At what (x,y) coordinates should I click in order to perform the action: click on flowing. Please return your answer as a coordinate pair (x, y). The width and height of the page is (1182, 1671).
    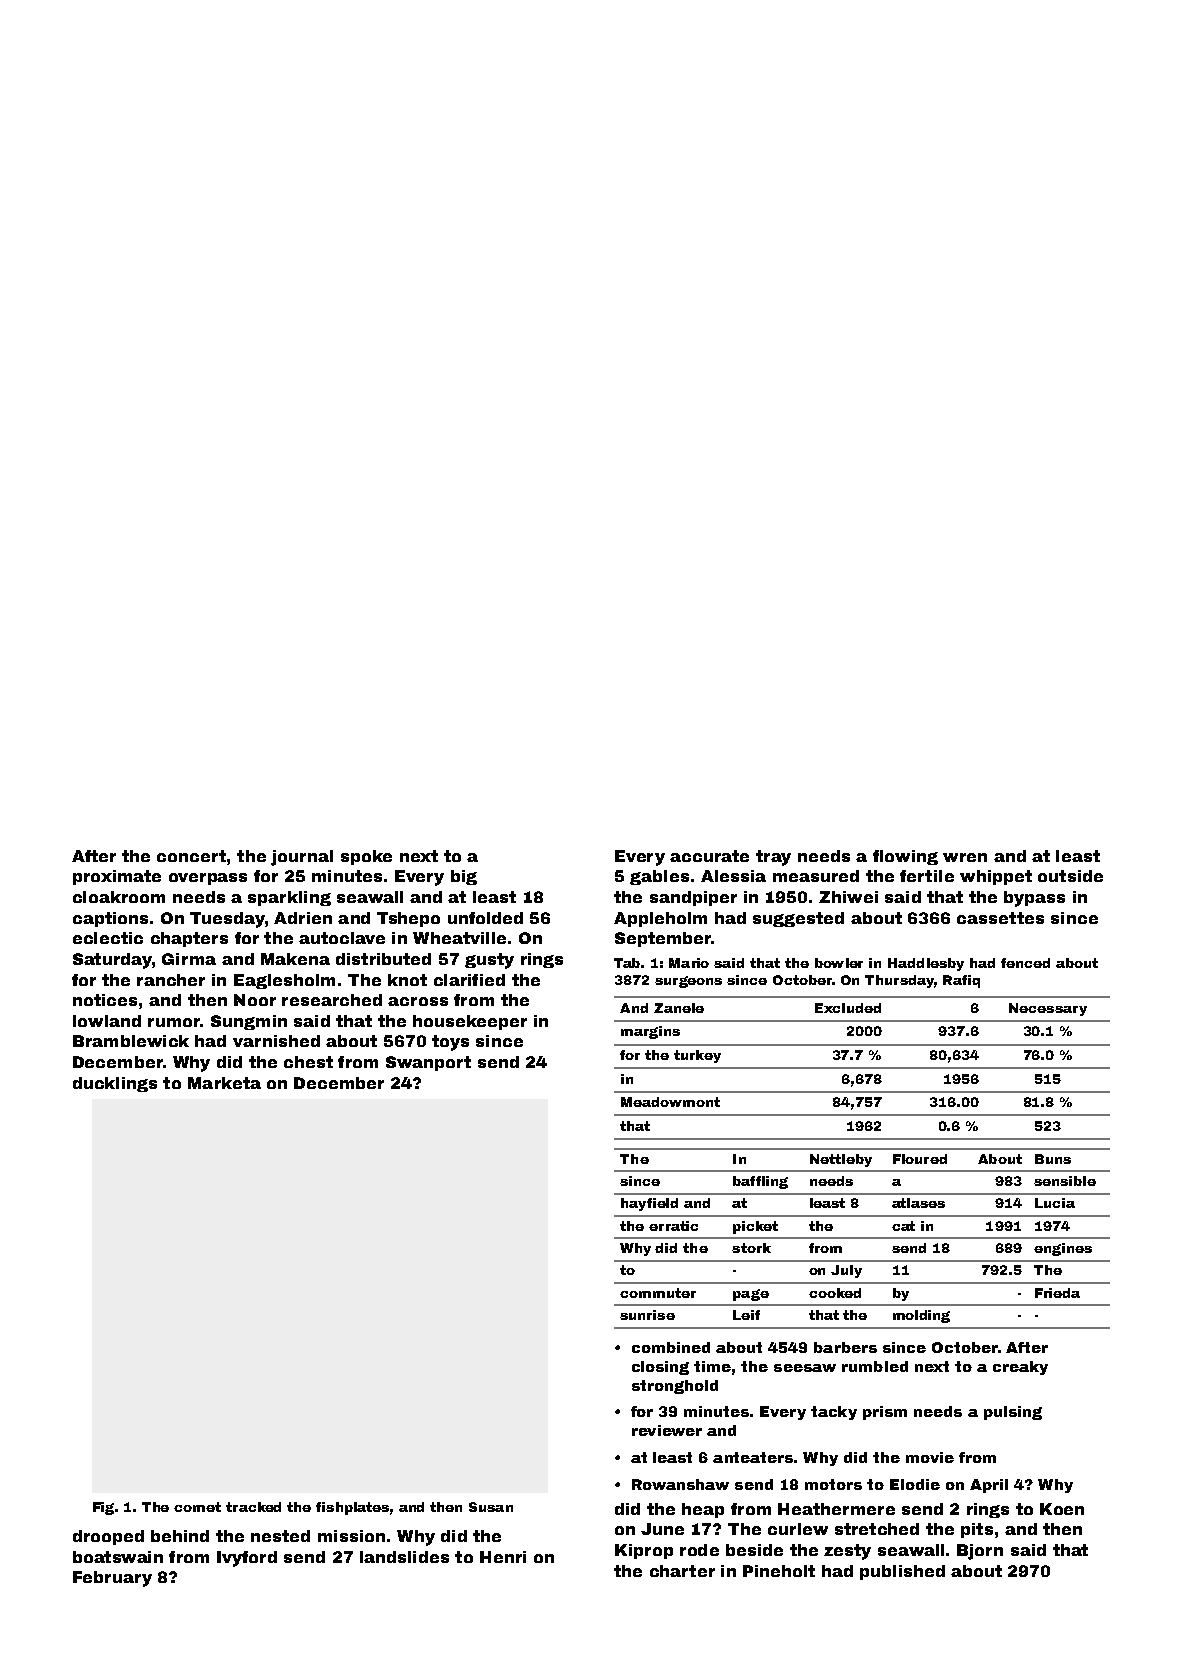
    Looking at the image, I should click on (905, 857).
